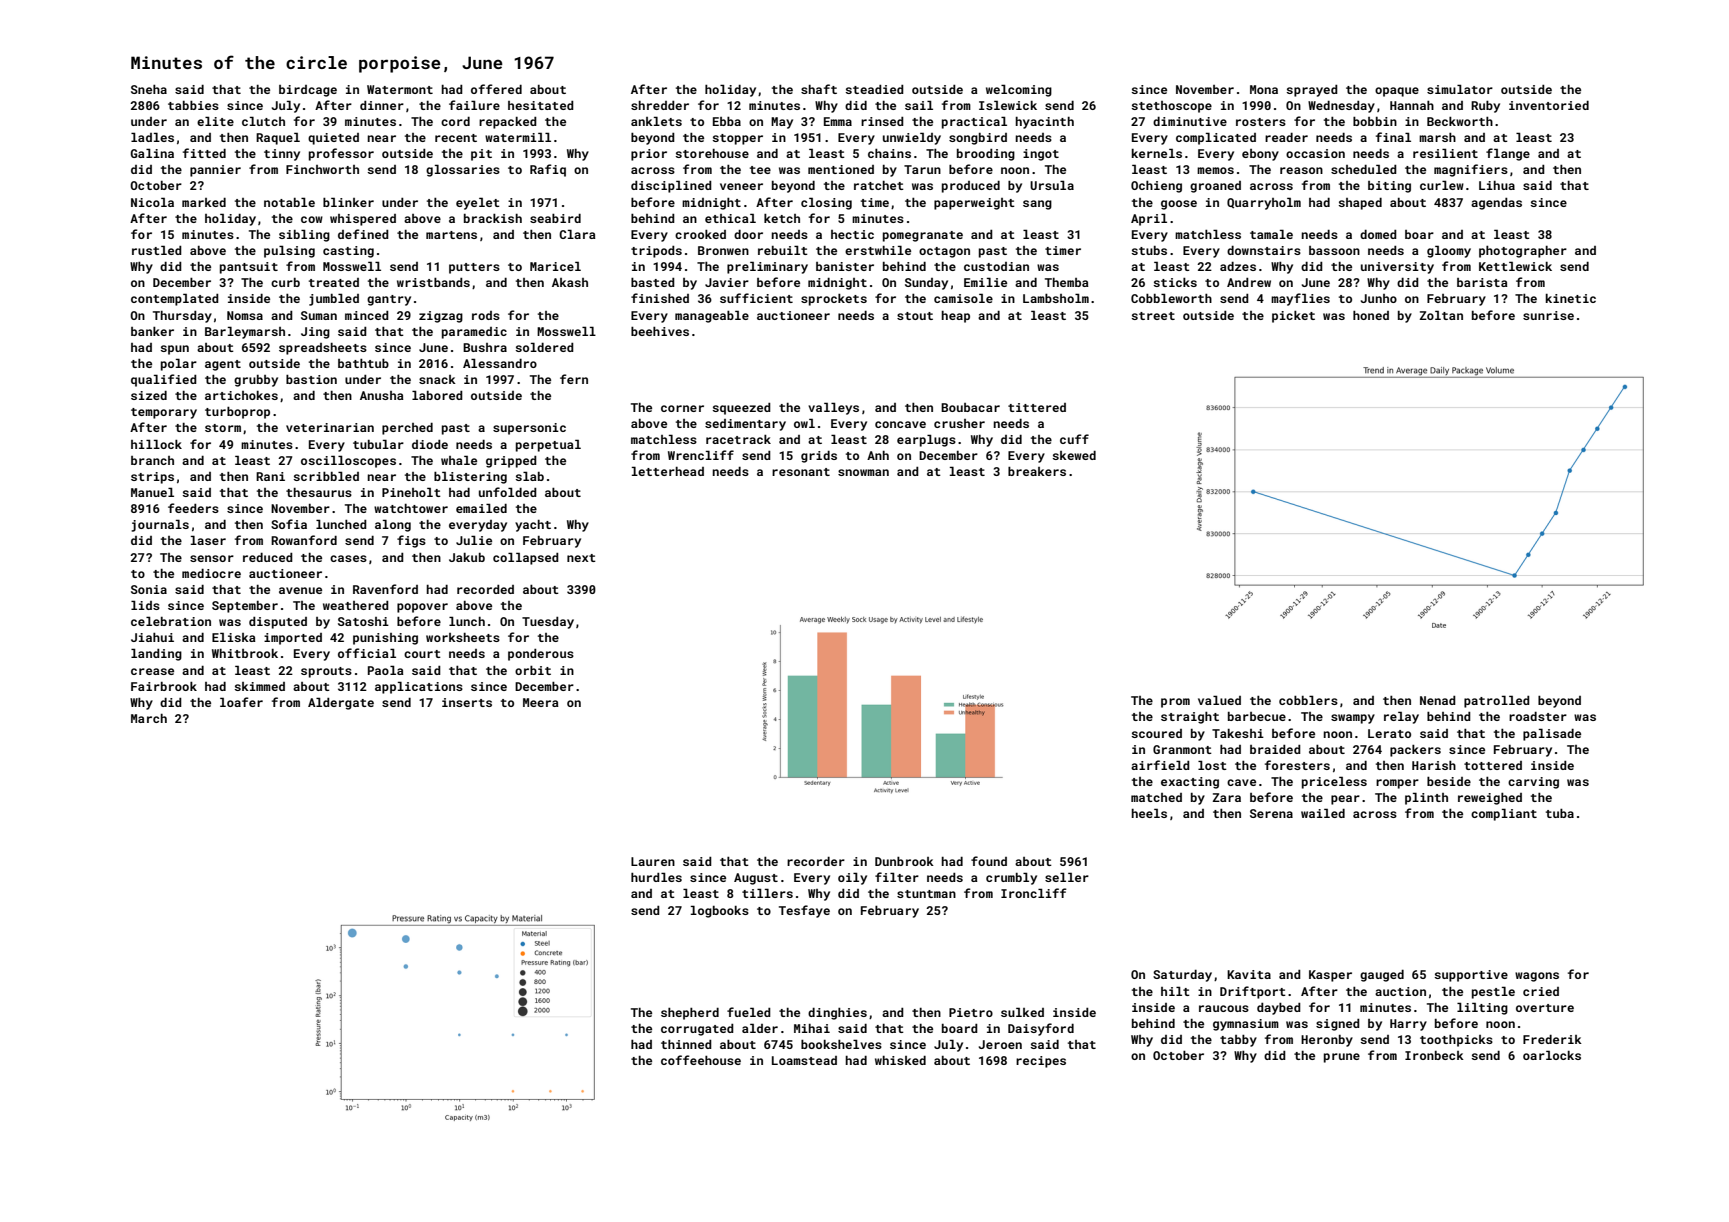  Describe the element at coordinates (308, 91) in the screenshot. I see `birdcage` at that location.
